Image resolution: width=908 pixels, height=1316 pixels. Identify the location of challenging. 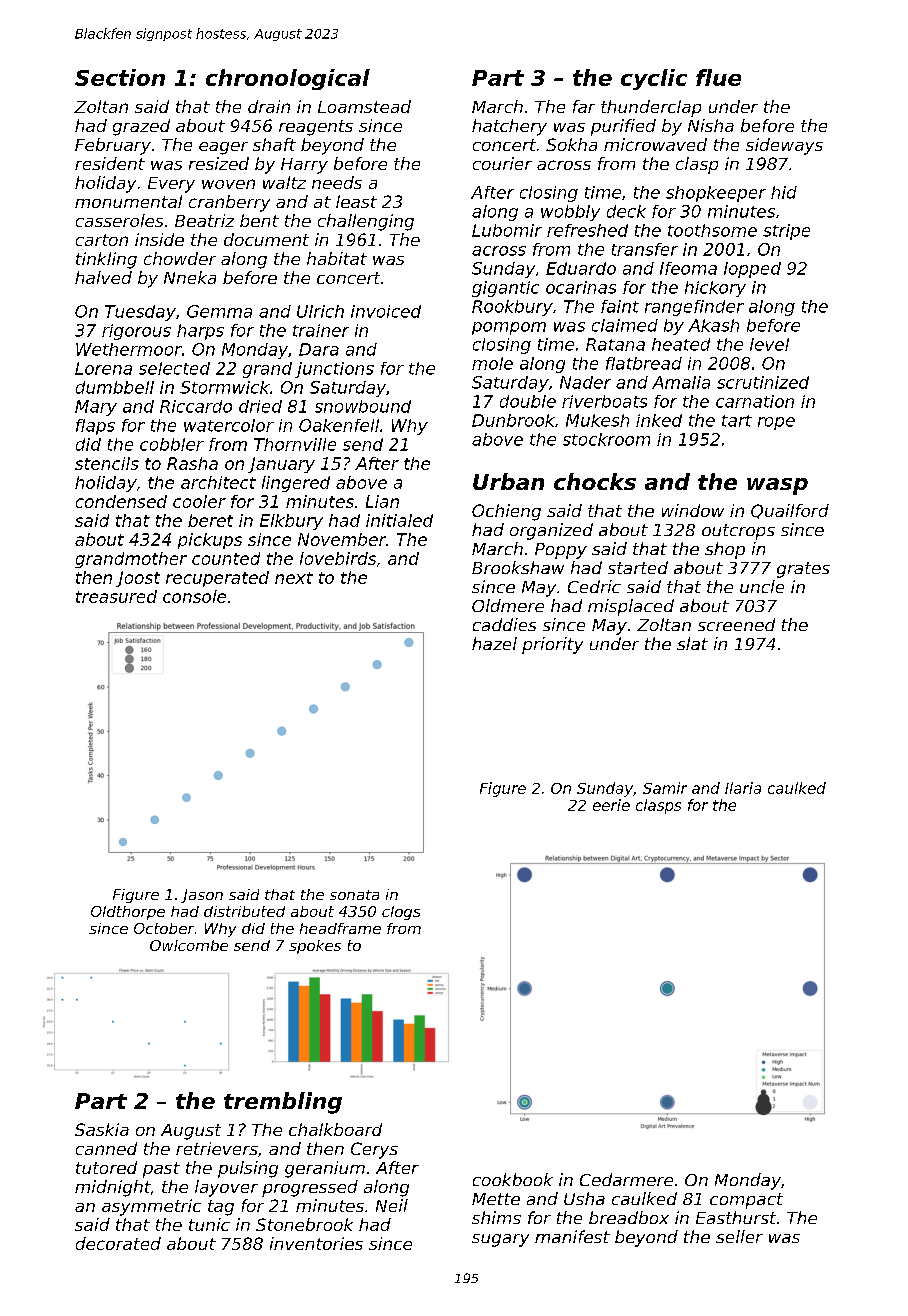
(366, 222).
